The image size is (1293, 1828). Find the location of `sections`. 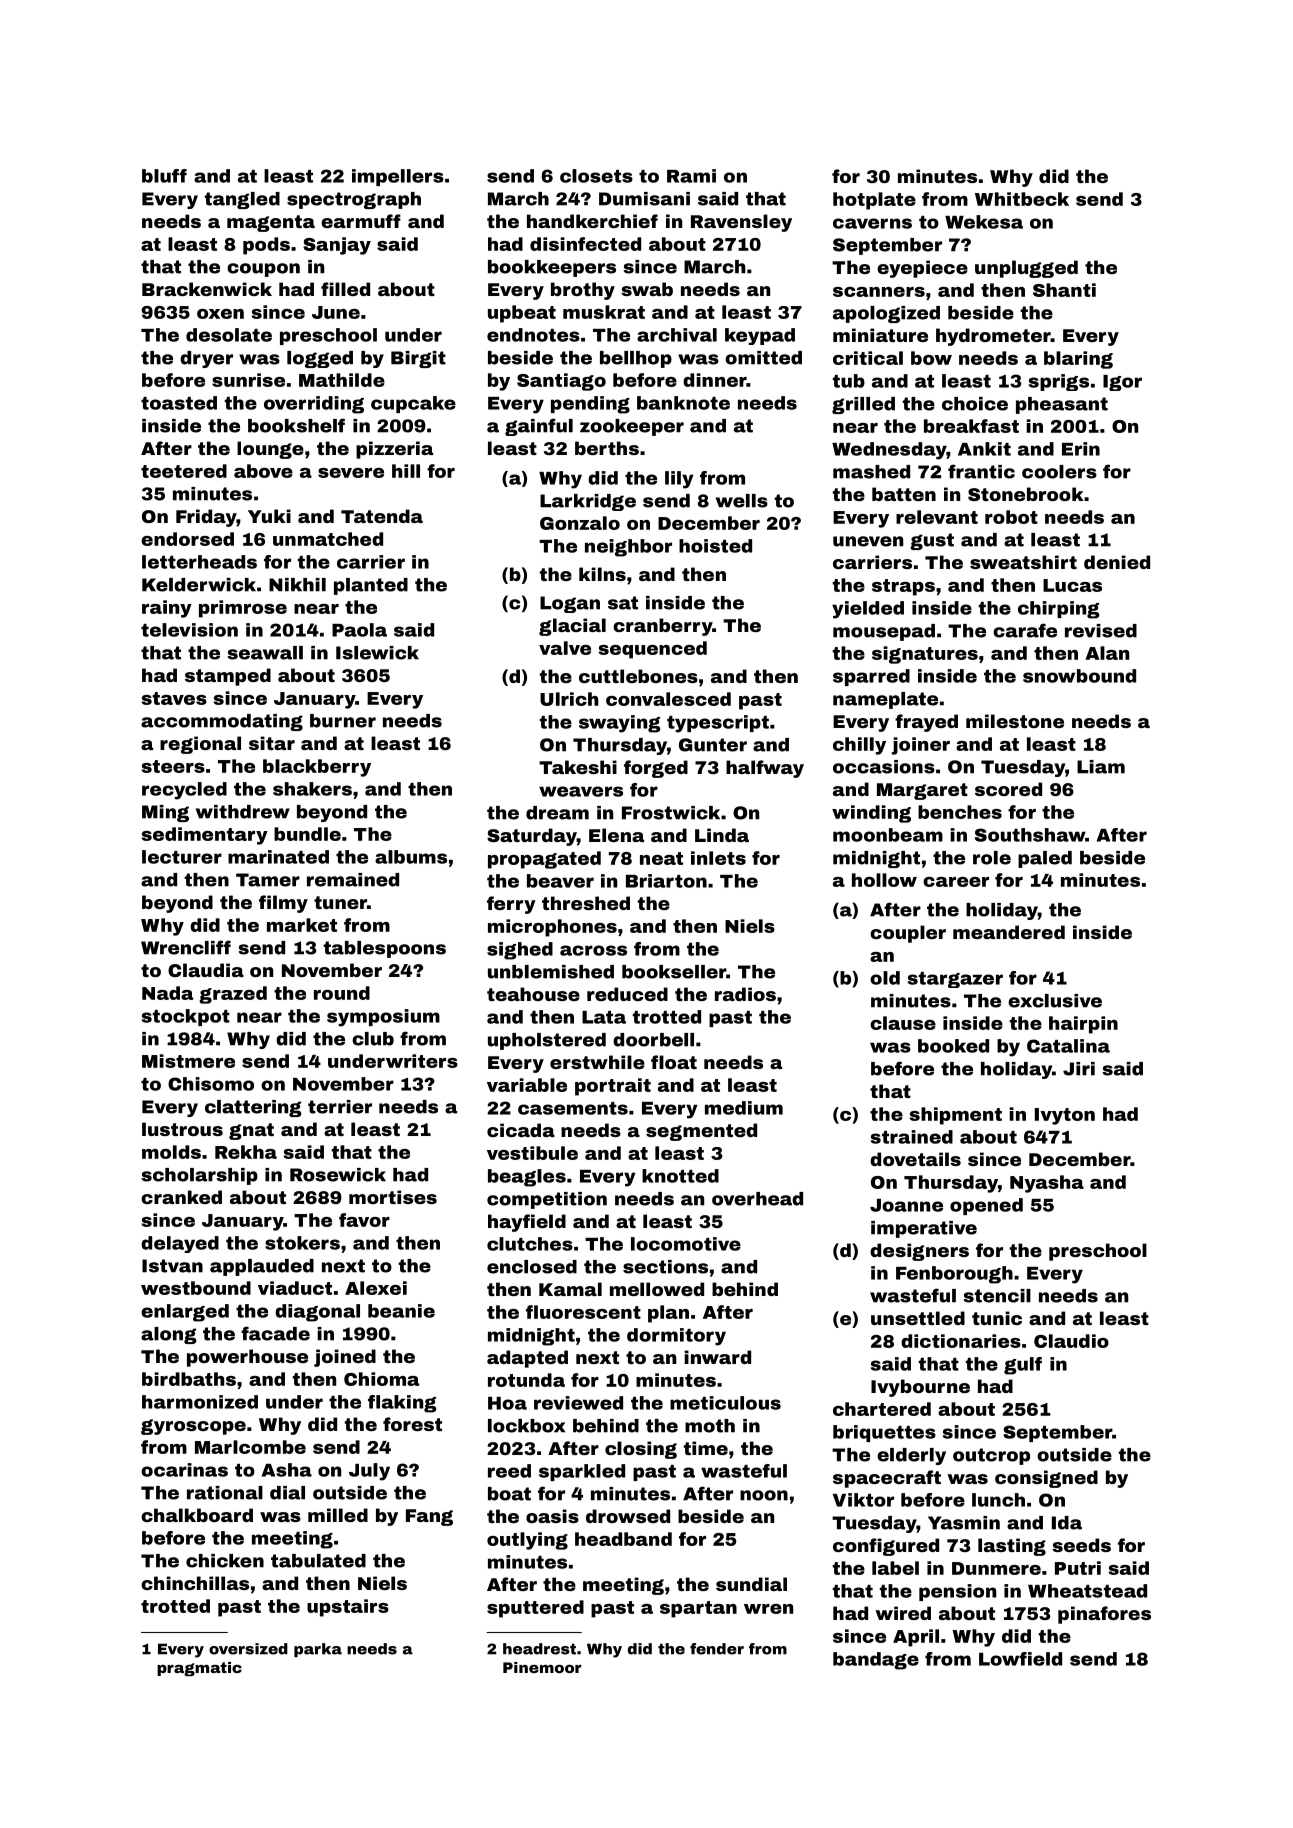

sections is located at coordinates (665, 1267).
